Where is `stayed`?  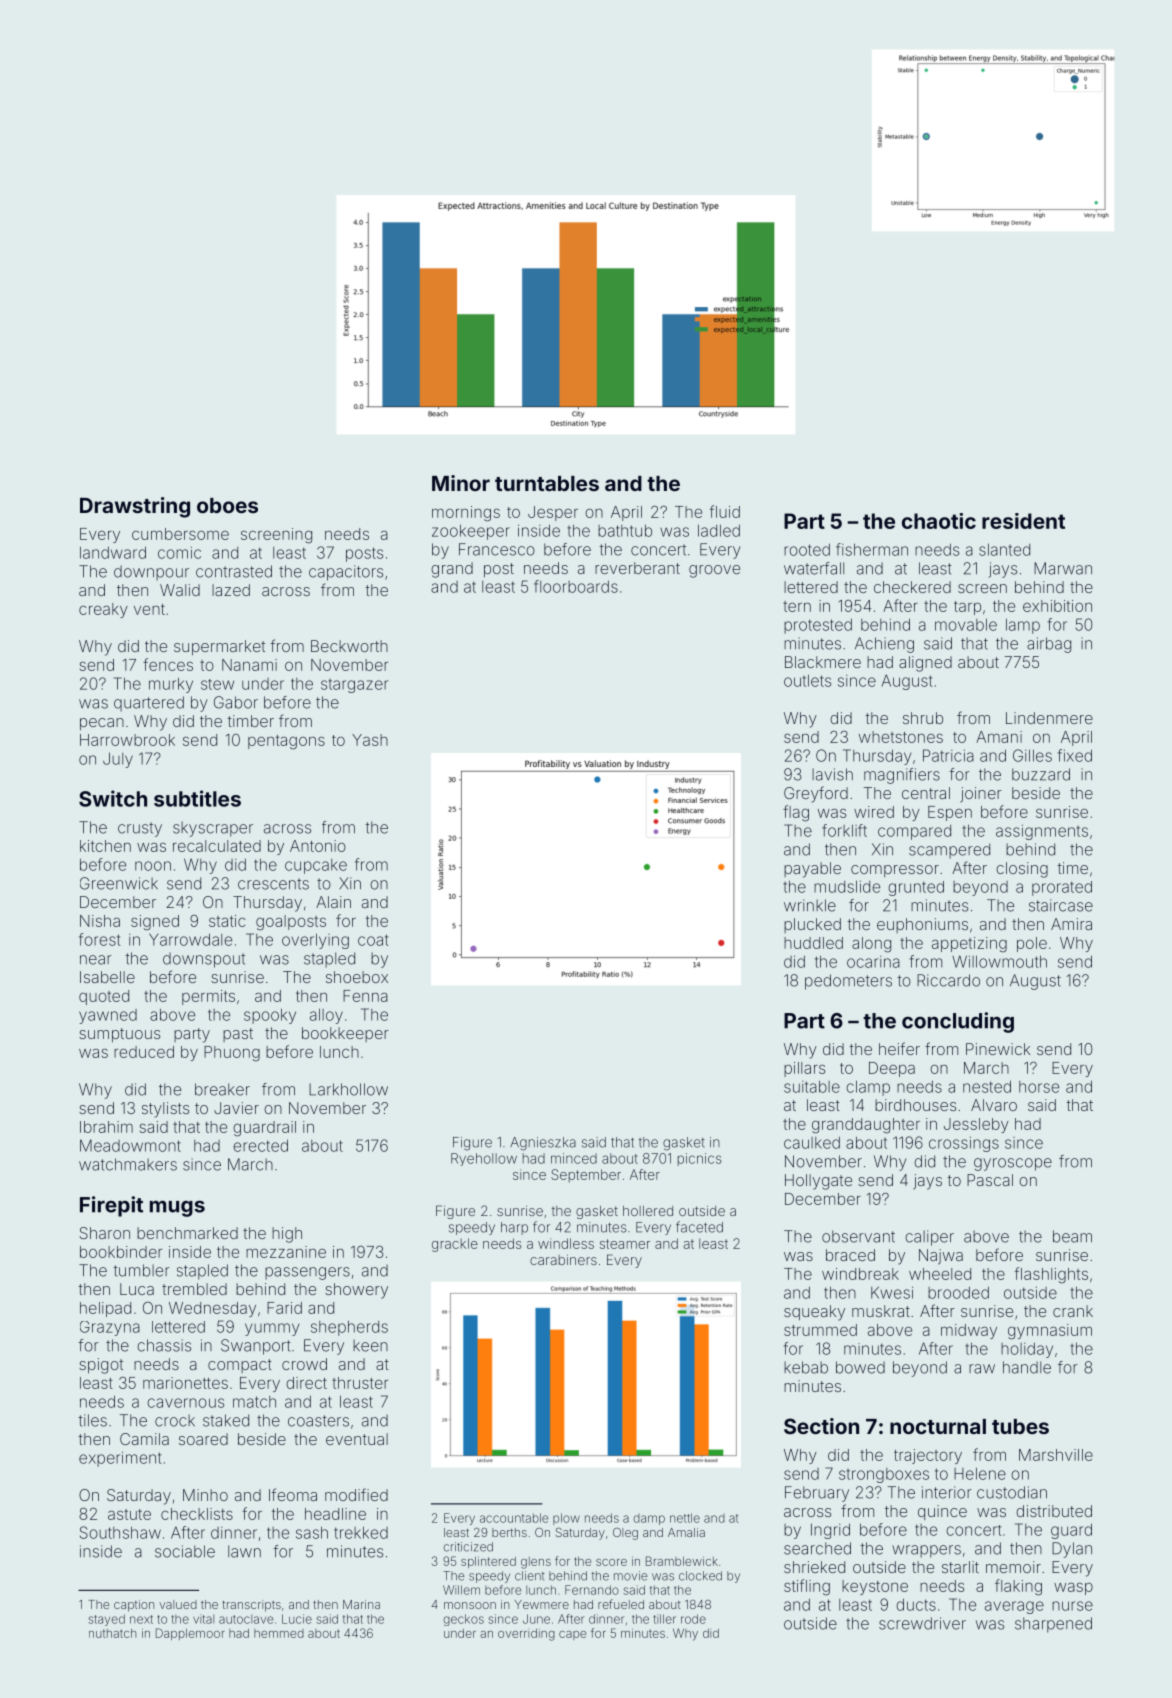 stayed is located at coordinates (107, 1620).
